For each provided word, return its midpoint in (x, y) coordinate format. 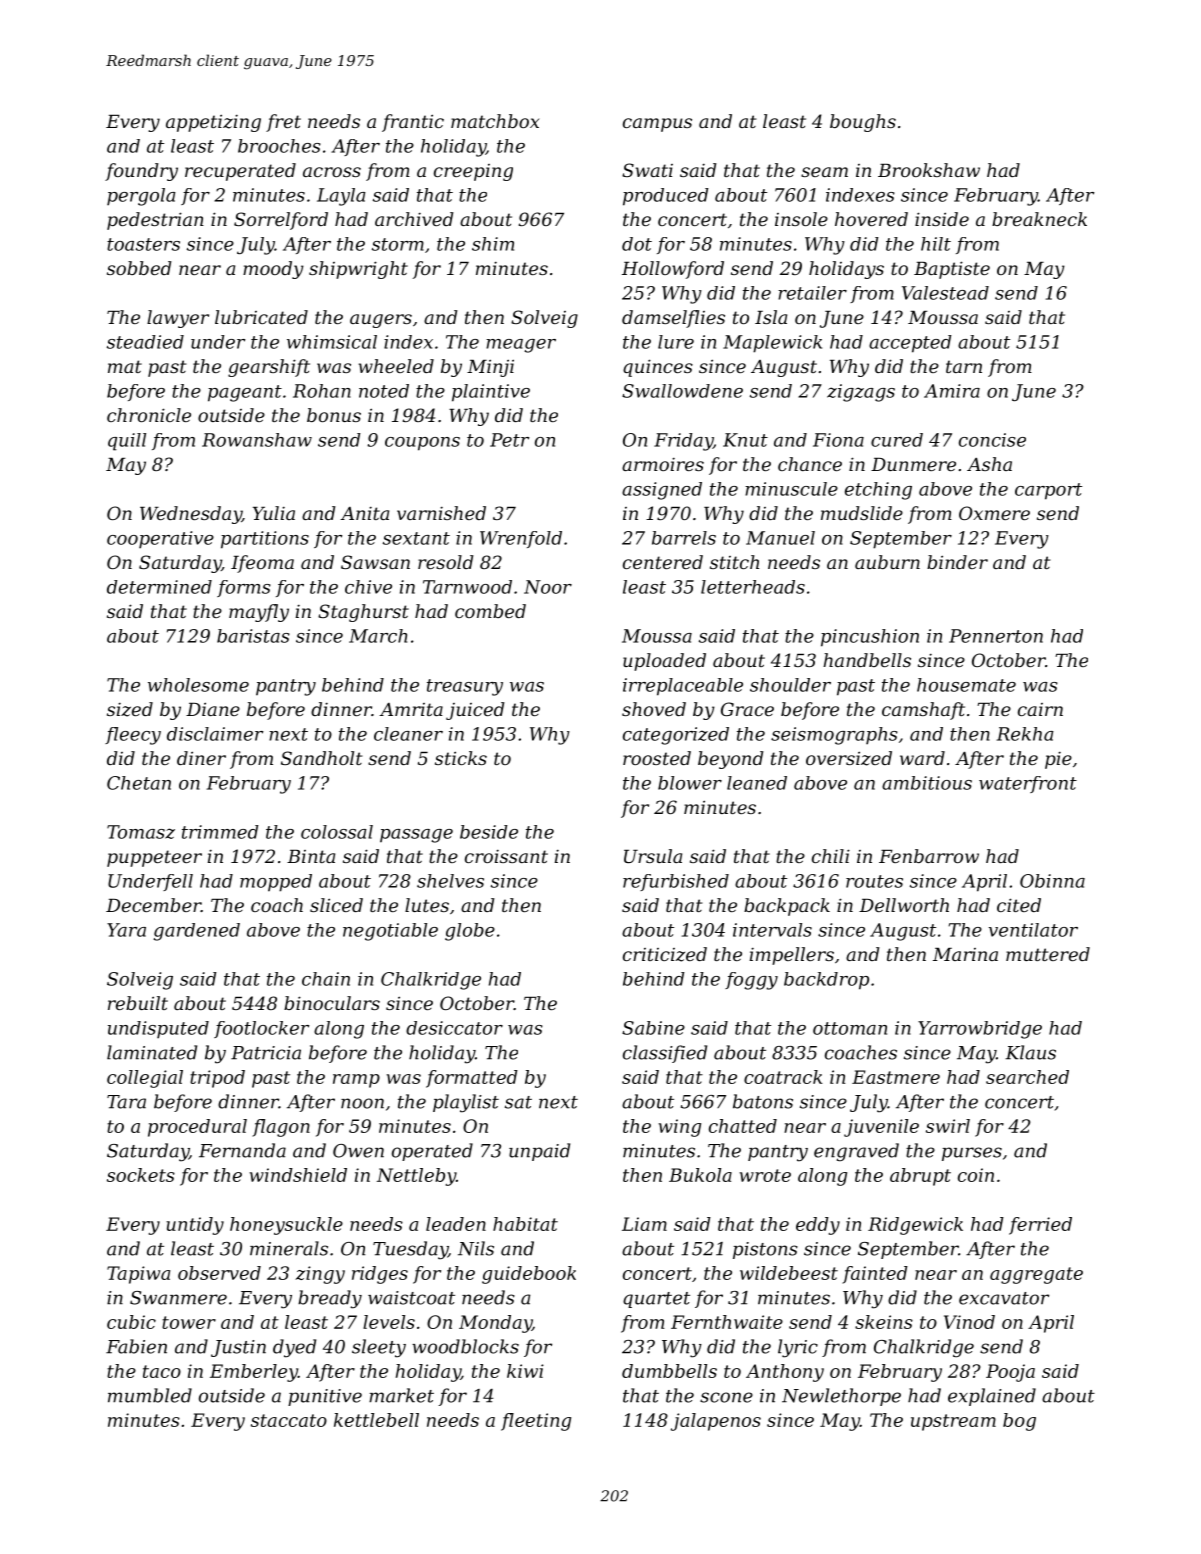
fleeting (536, 1422)
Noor (548, 587)
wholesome (198, 685)
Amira (952, 391)
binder (957, 562)
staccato (289, 1420)
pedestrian (155, 221)
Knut (745, 440)
